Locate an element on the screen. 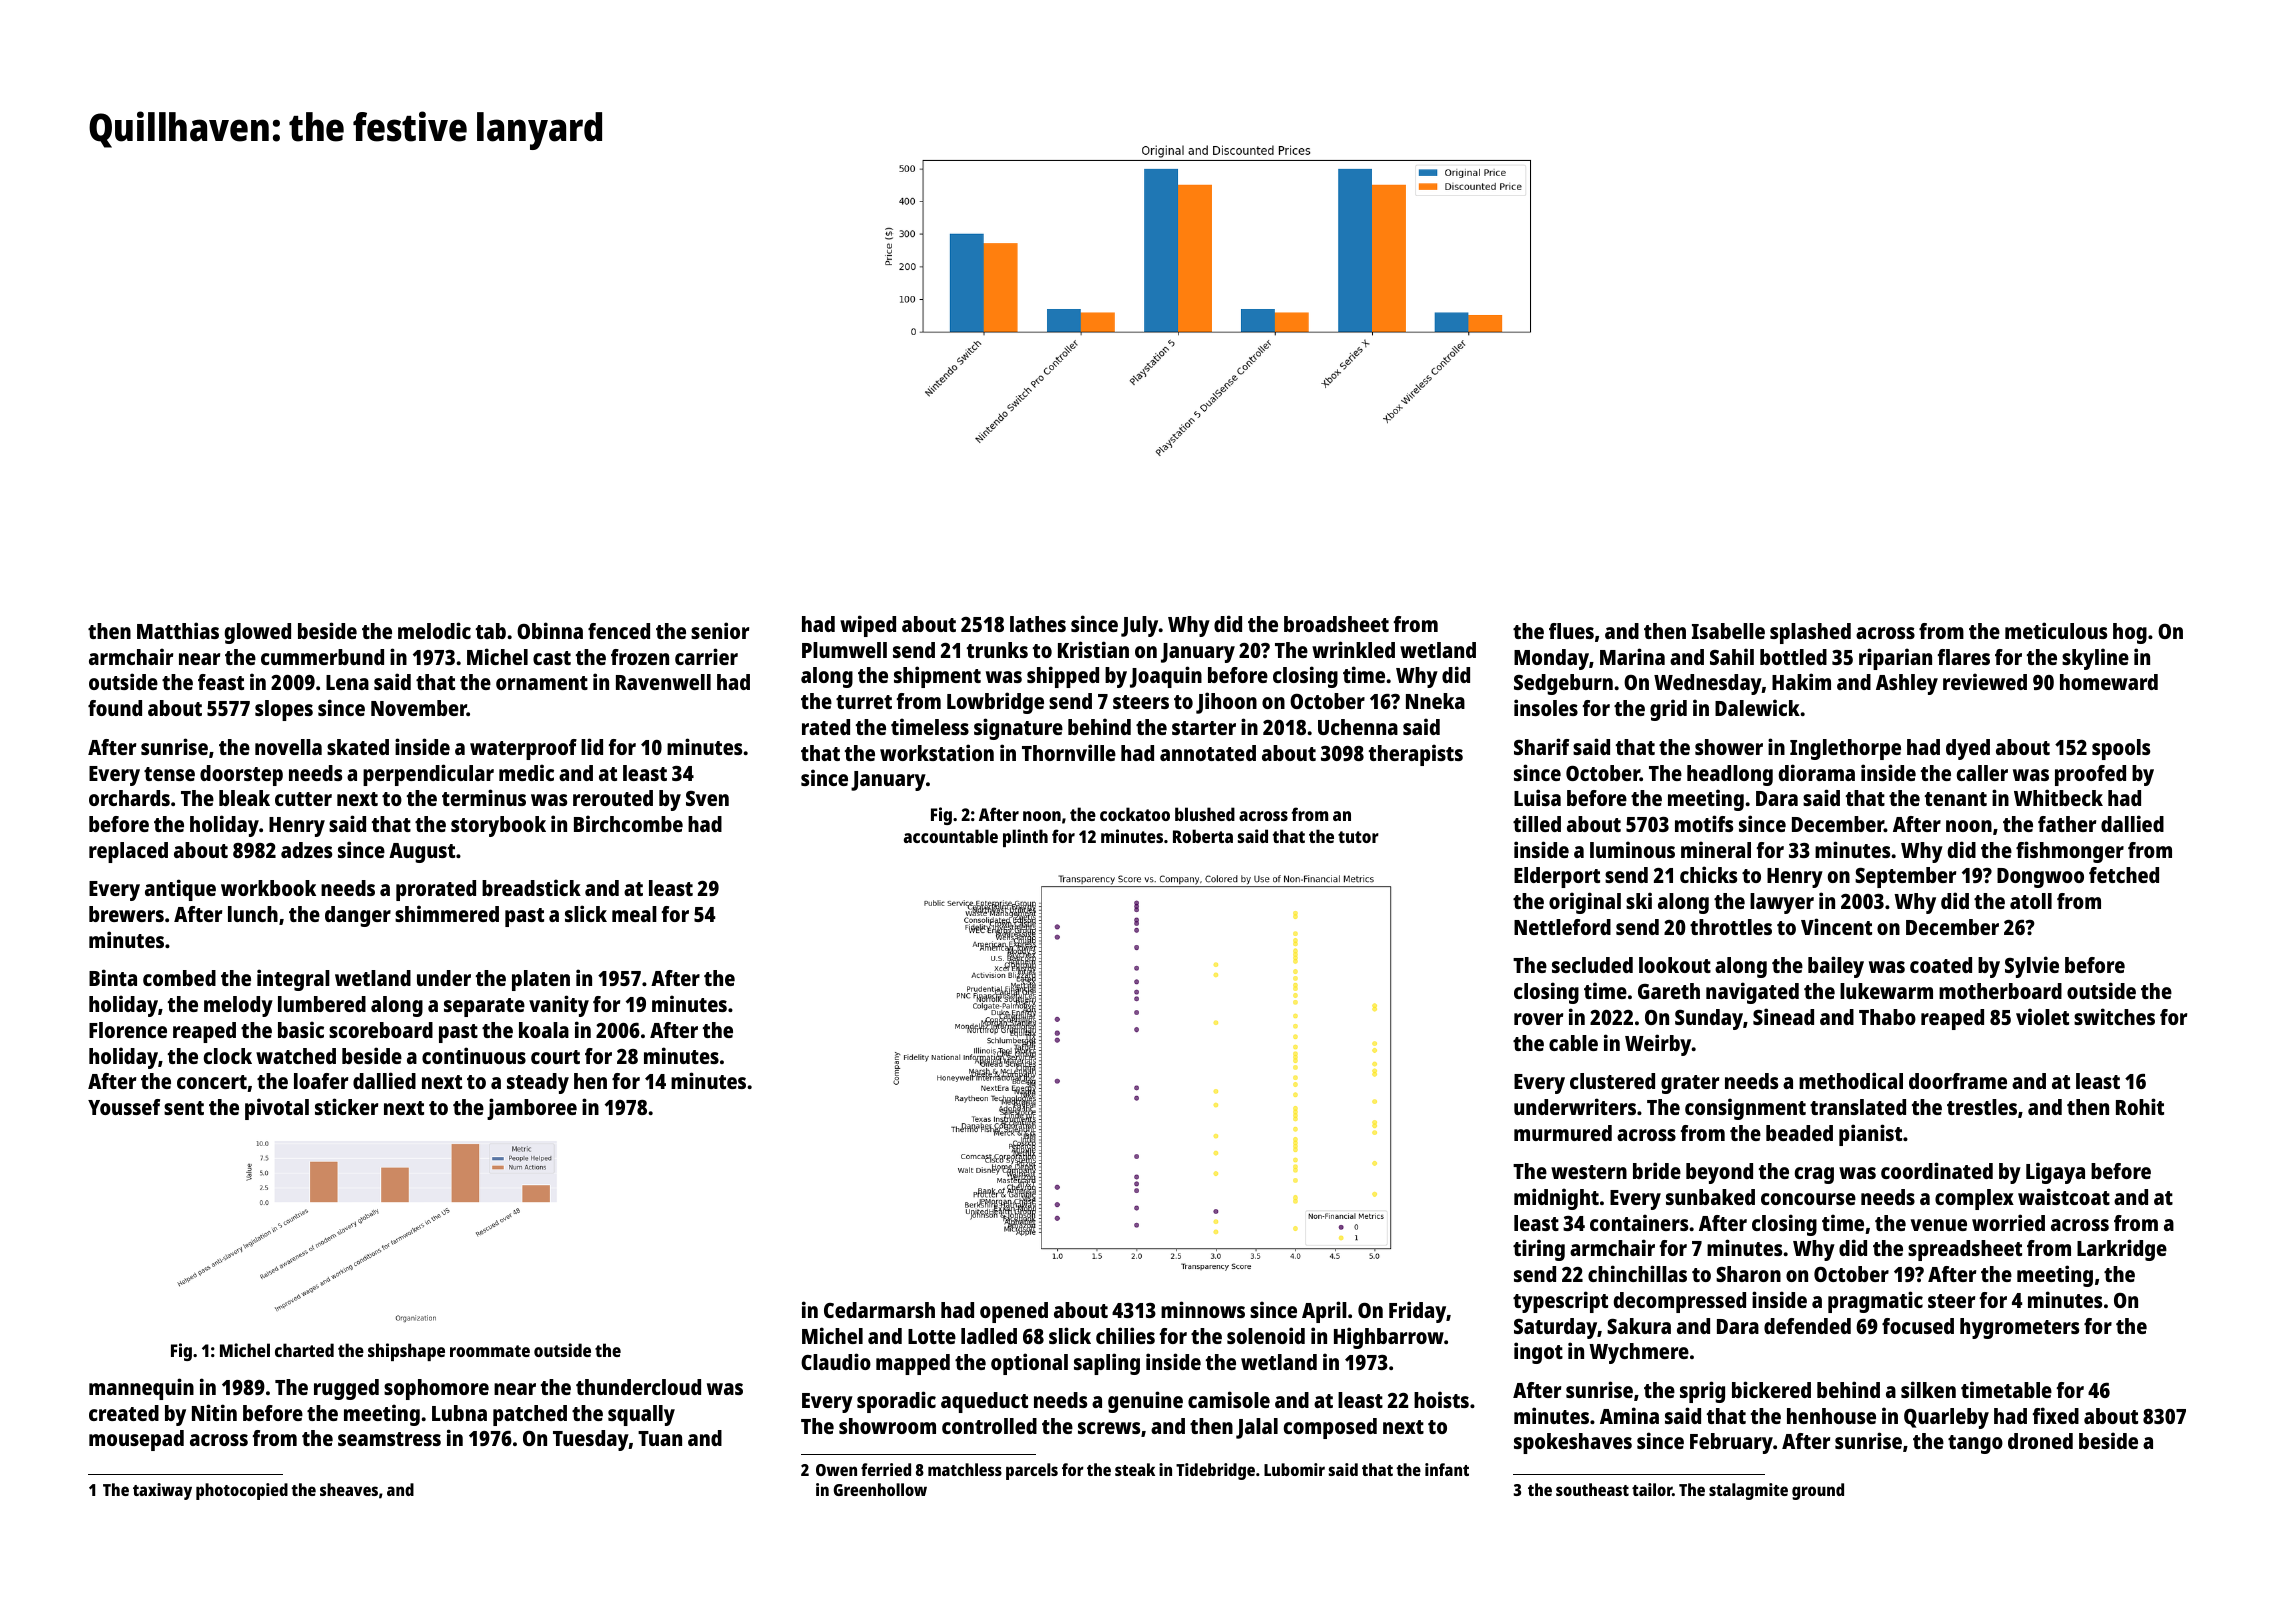  fenced is located at coordinates (619, 631).
